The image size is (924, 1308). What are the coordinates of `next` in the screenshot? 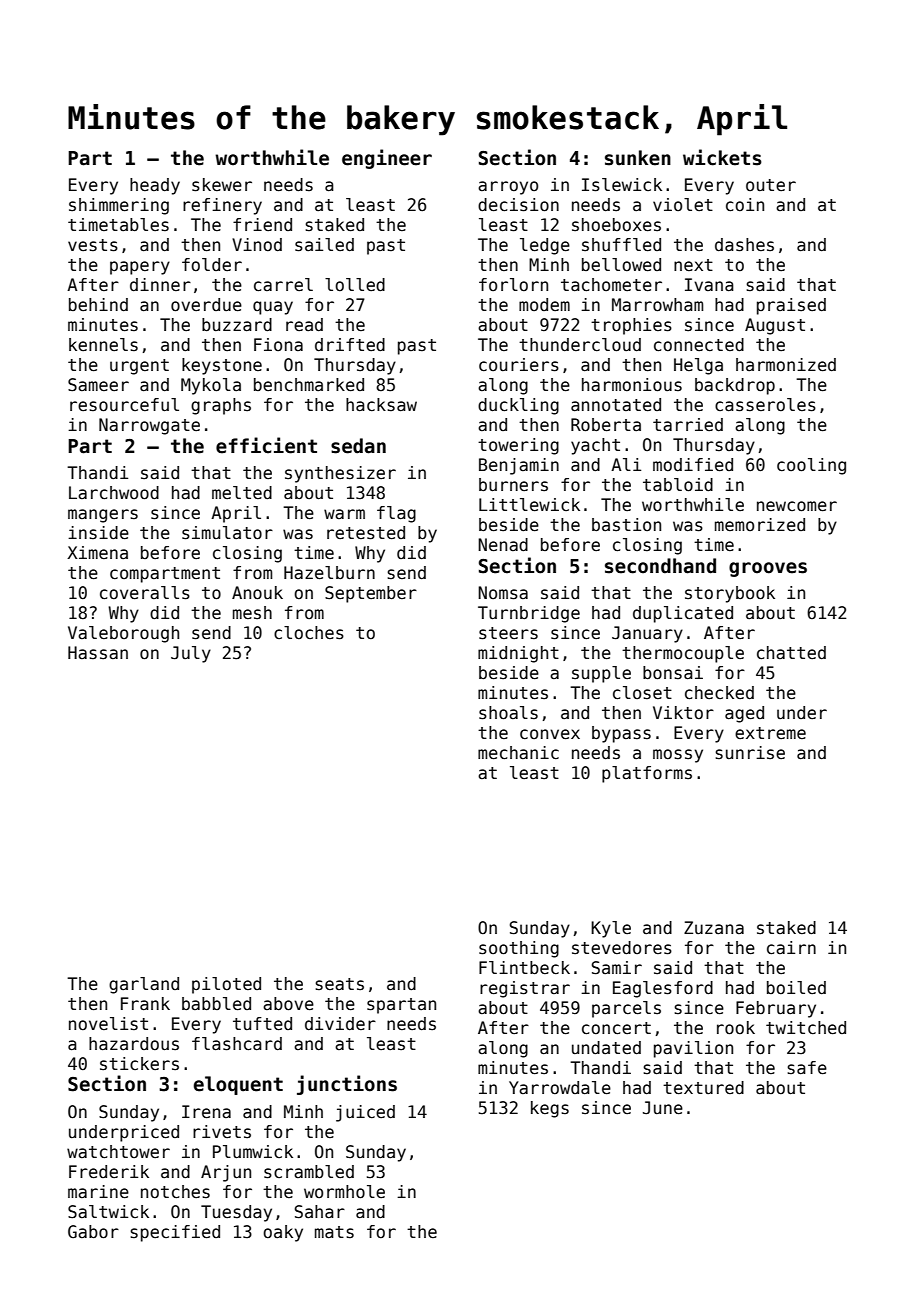 It's located at (693, 265).
